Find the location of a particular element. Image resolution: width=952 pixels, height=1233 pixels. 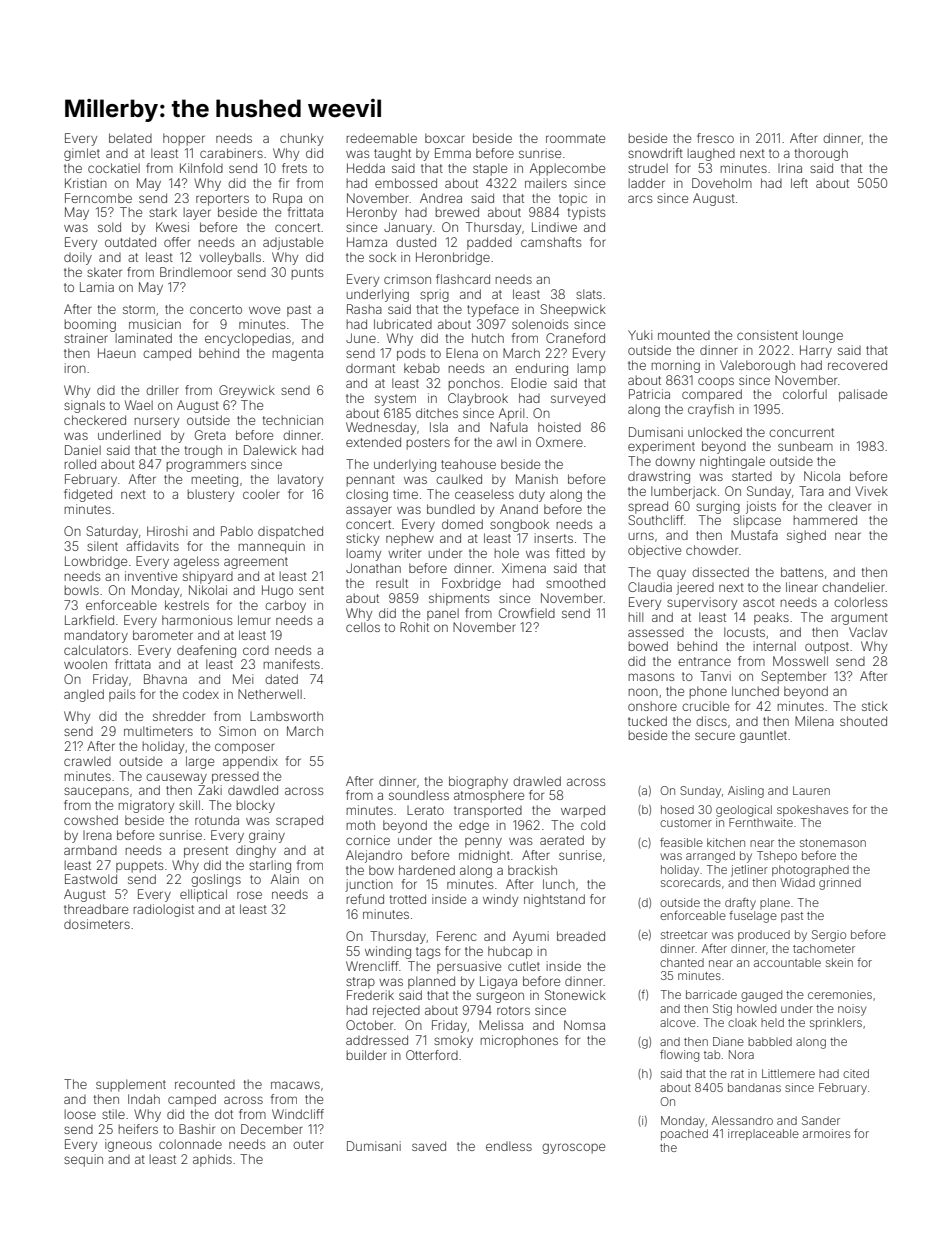

cooler is located at coordinates (261, 494).
